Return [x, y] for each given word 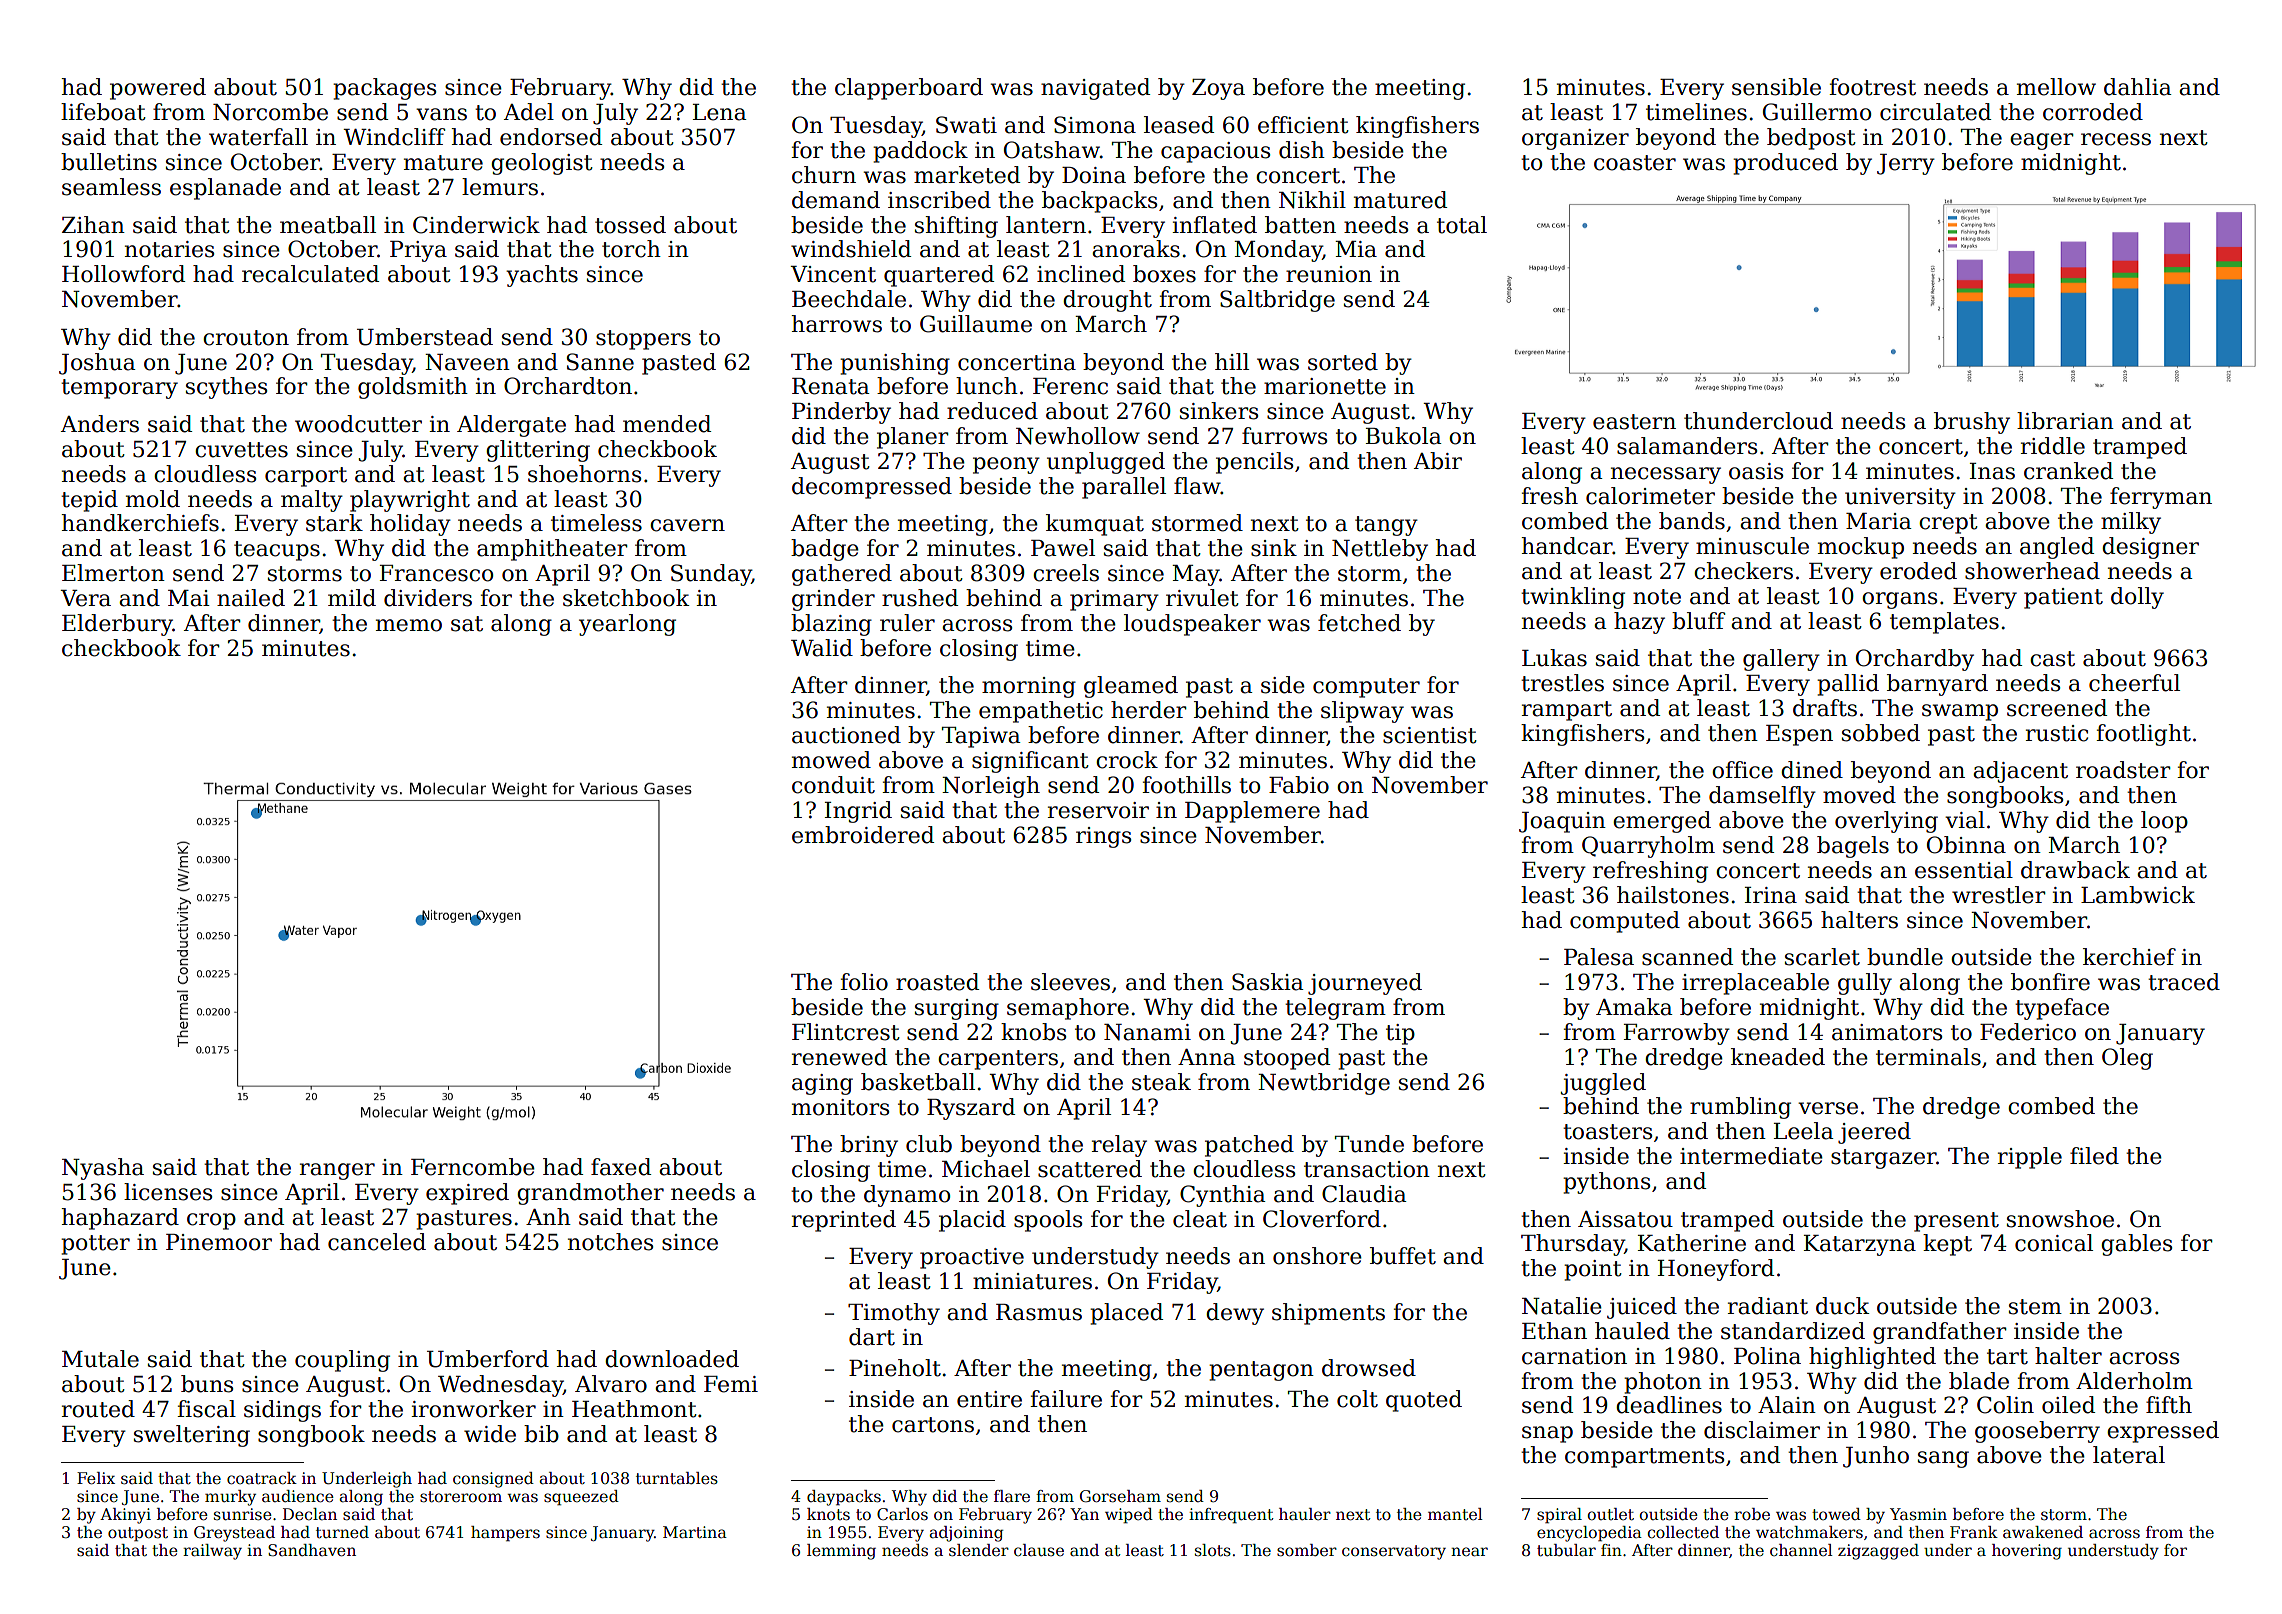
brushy [1972, 423]
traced [2184, 982]
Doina [1094, 175]
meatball [328, 225]
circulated [1935, 112]
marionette [1325, 386]
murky [230, 1498]
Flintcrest [846, 1032]
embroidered [863, 835]
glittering [538, 451]
